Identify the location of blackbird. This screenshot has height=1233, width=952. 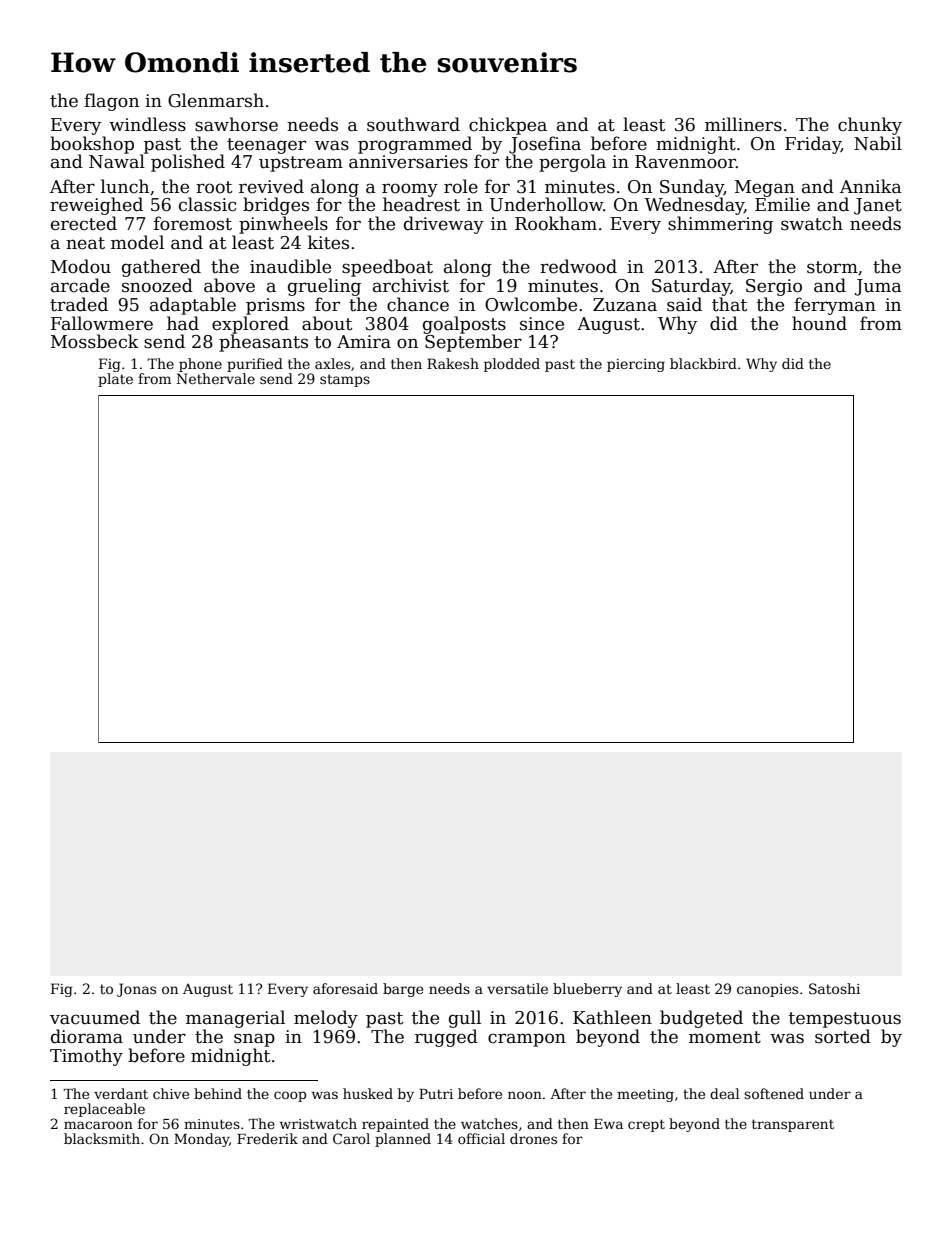
(703, 363).
